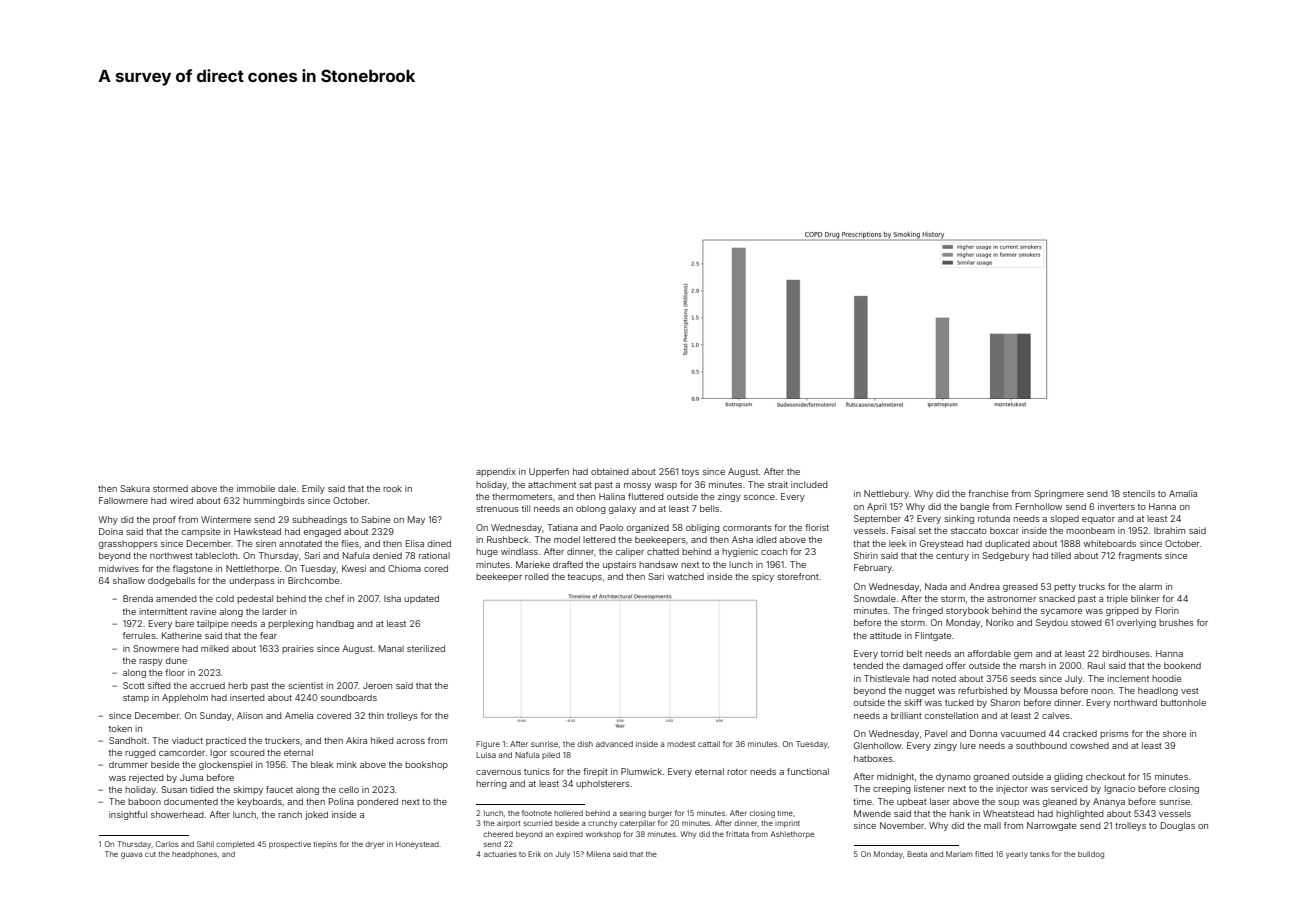  Describe the element at coordinates (1080, 733) in the screenshot. I see `cracked` at that location.
